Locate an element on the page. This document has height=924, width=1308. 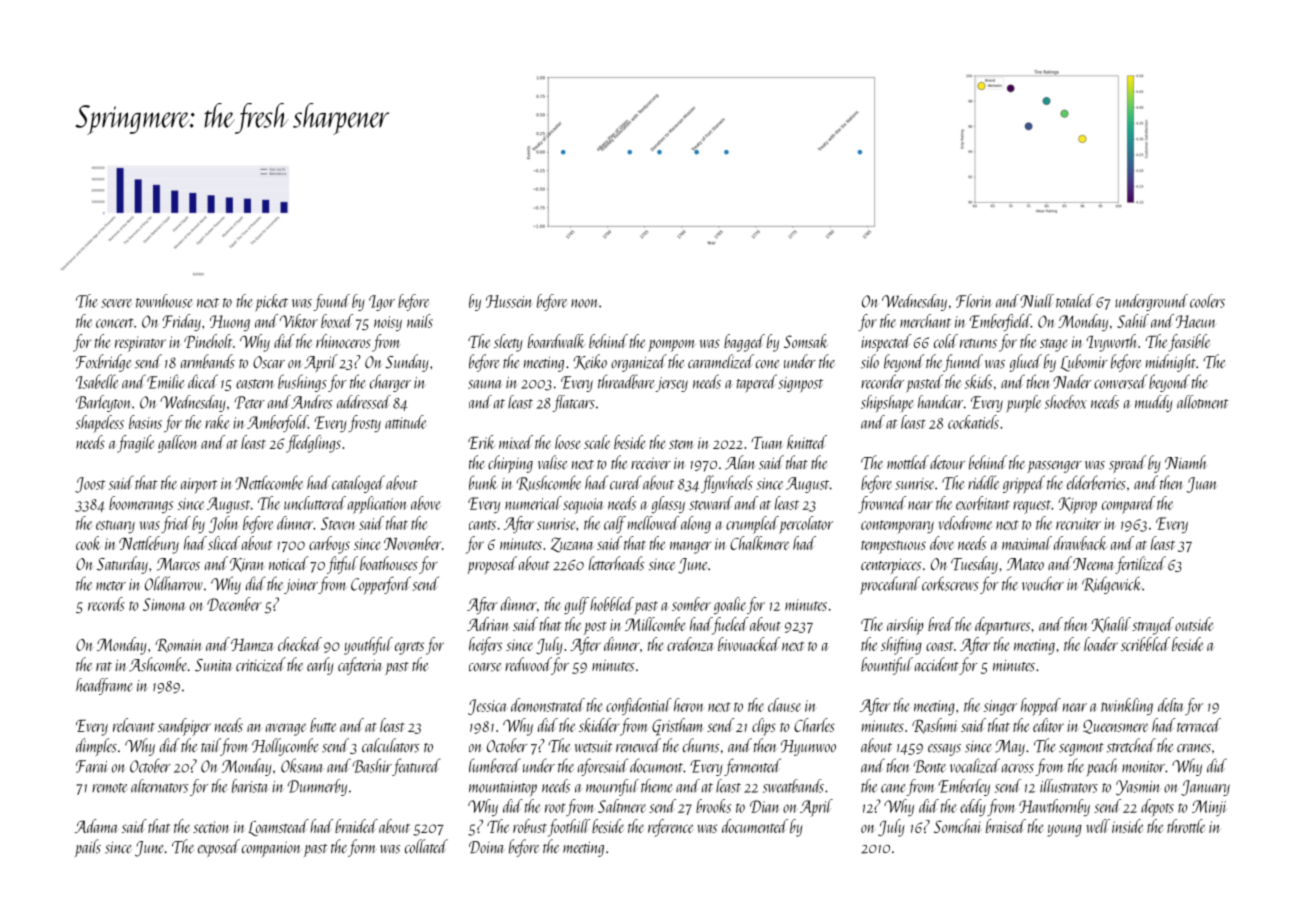
Tuan is located at coordinates (766, 443).
